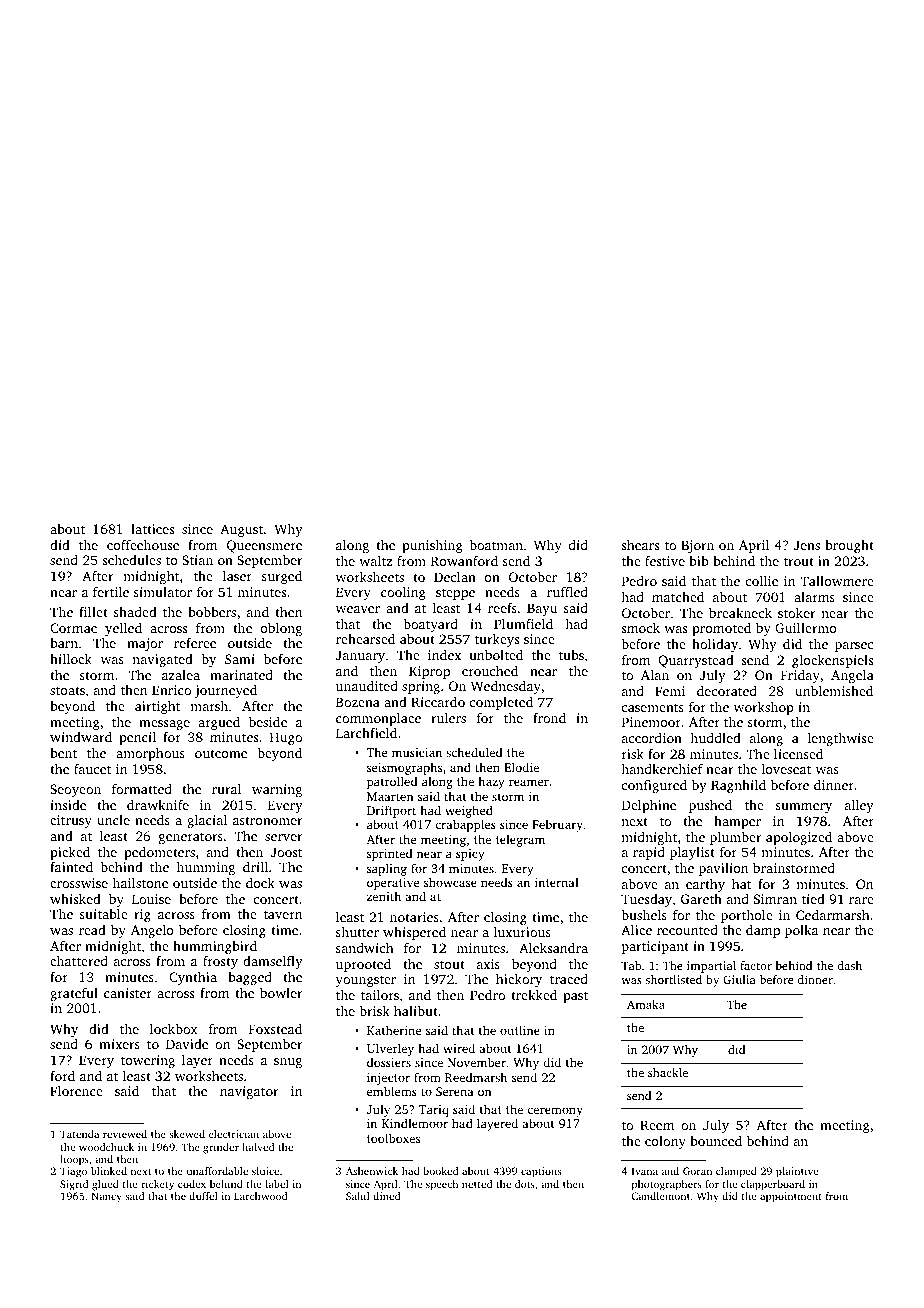 The image size is (924, 1308). What do you see at coordinates (128, 993) in the page?
I see `canister` at bounding box center [128, 993].
